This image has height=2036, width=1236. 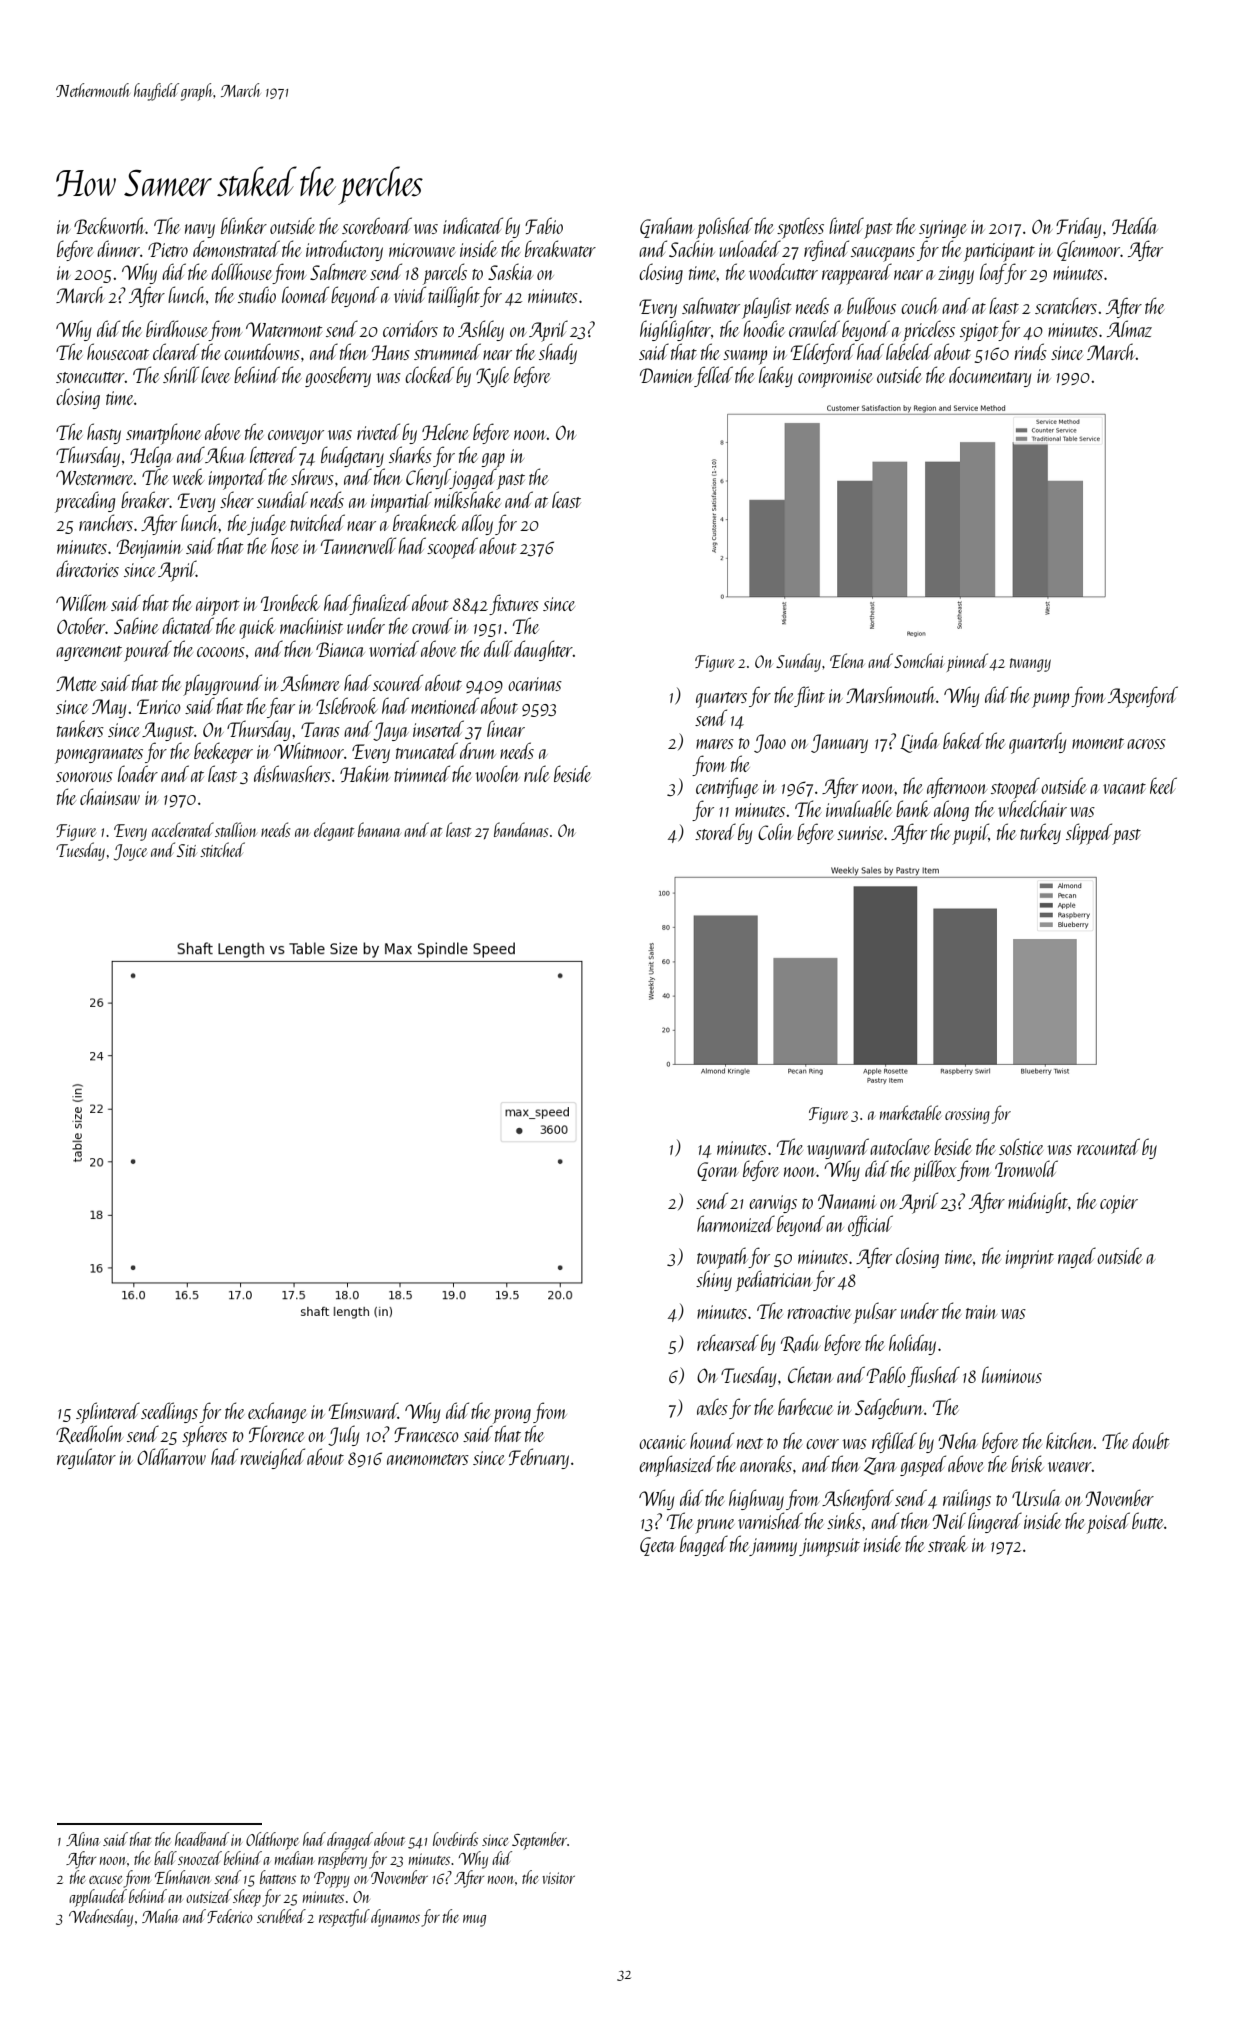 What do you see at coordinates (909, 351) in the image?
I see `labeled` at bounding box center [909, 351].
